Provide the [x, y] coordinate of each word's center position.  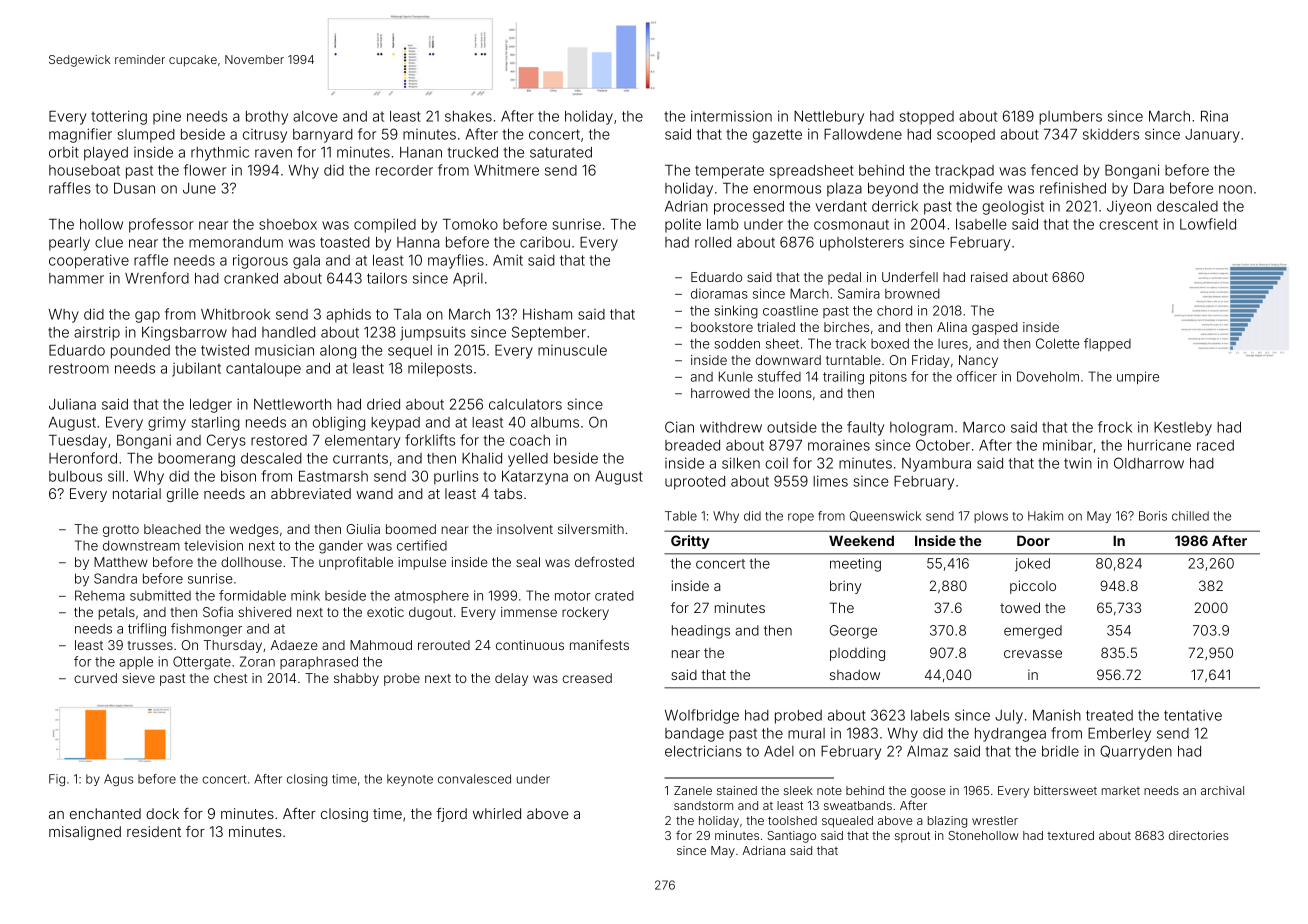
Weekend [861, 540]
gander [341, 547]
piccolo [1033, 587]
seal [528, 562]
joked [1032, 565]
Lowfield [1208, 224]
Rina [1214, 116]
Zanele [693, 790]
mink [305, 595]
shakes [468, 116]
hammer [76, 278]
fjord [451, 815]
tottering [119, 117]
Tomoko [470, 224]
